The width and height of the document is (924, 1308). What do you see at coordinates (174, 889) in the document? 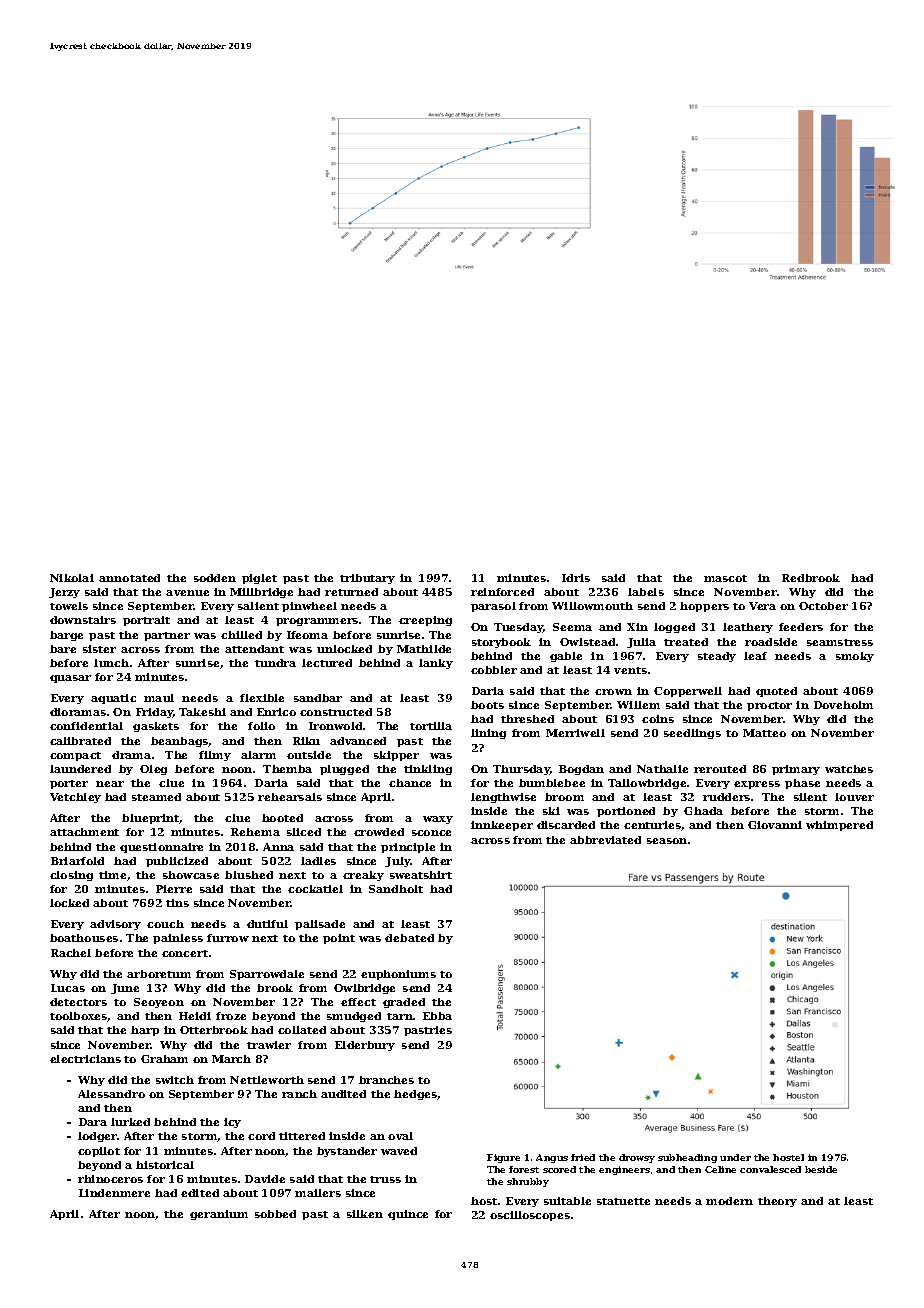
I see `Pierre` at bounding box center [174, 889].
